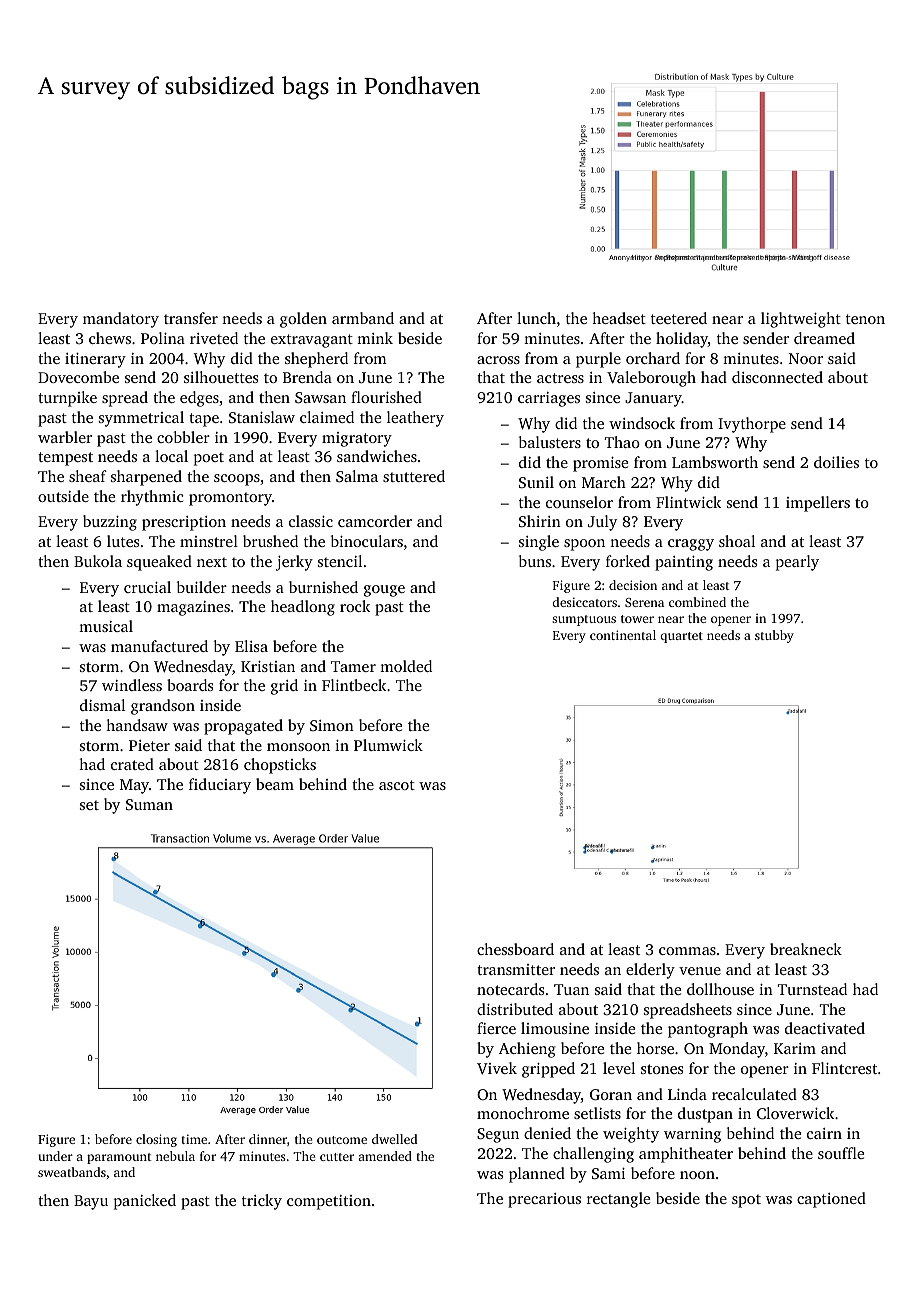 This document has width=924, height=1308. Describe the element at coordinates (316, 360) in the document. I see `shepherd` at that location.
